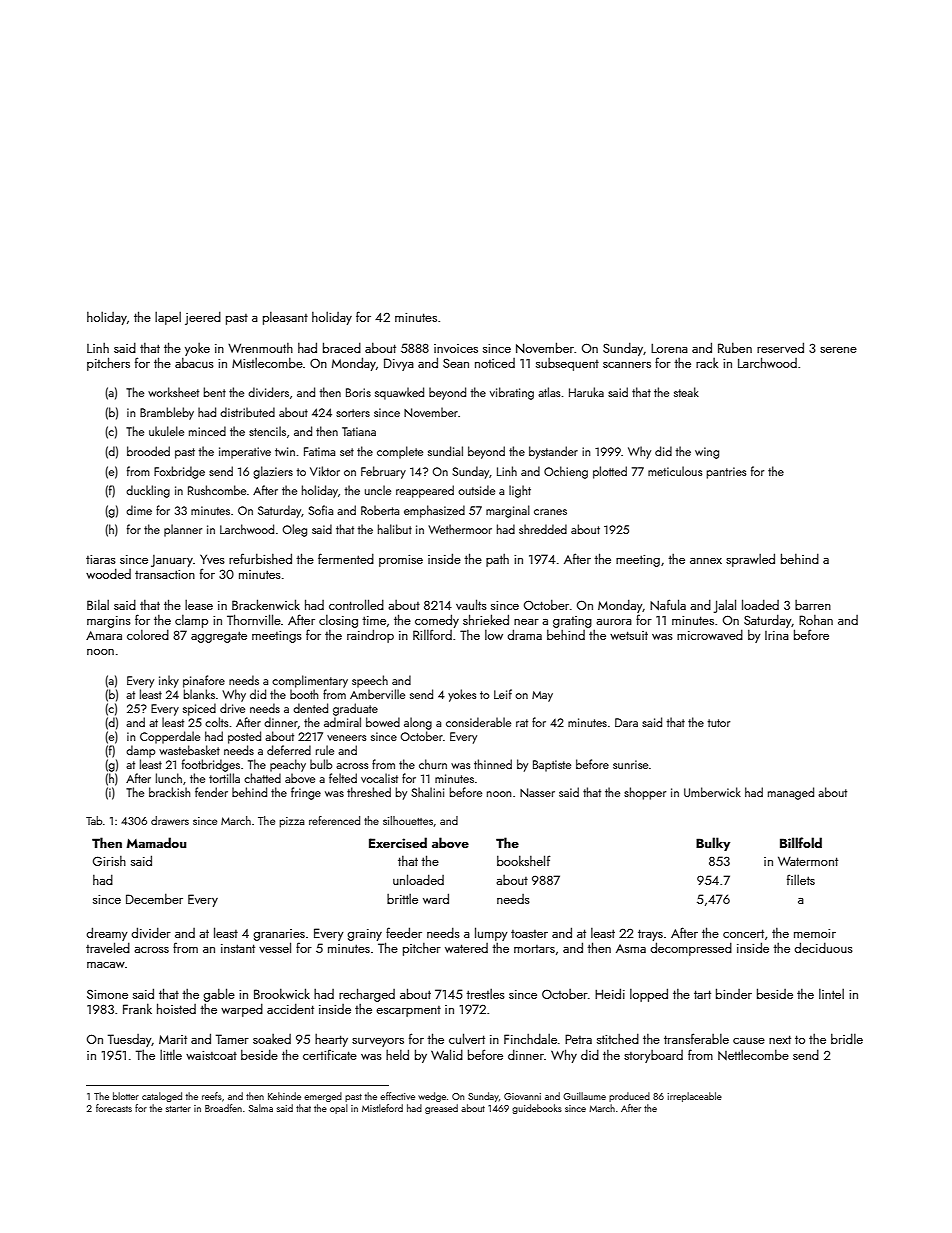 This screenshot has height=1233, width=952. I want to click on invoices, so click(456, 348).
